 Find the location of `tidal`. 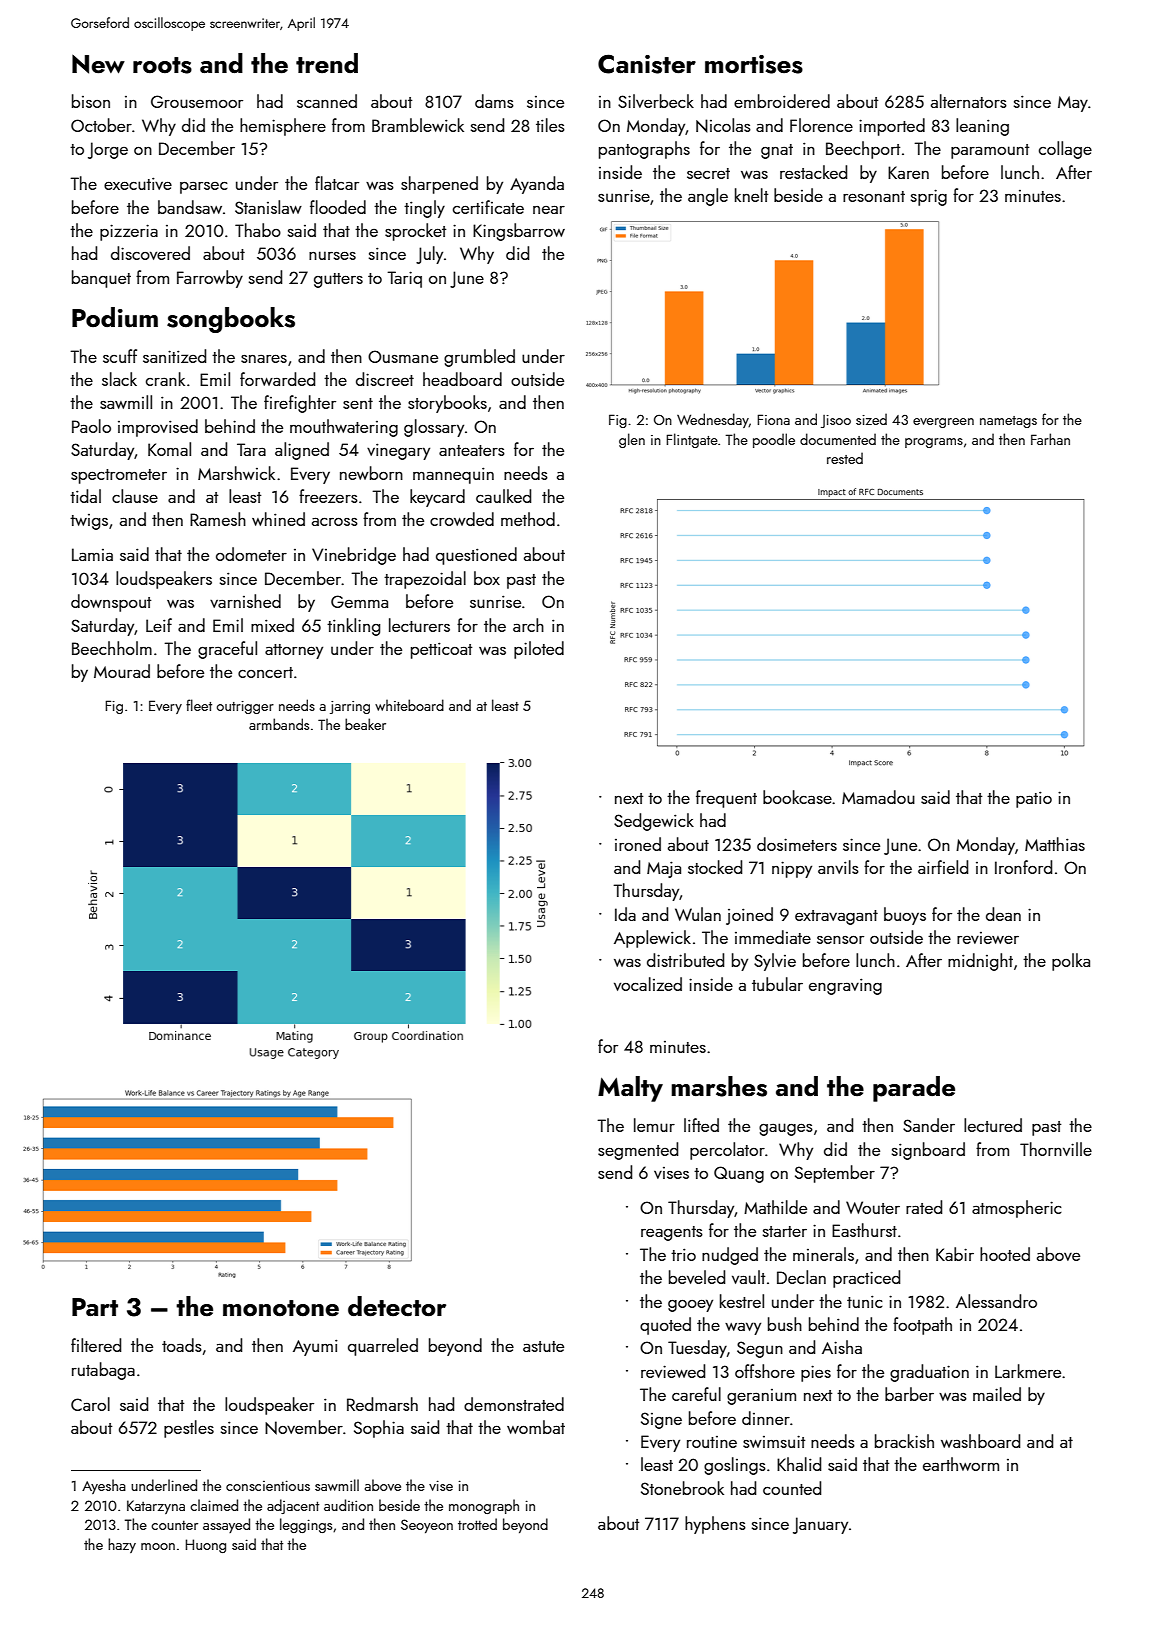

tidal is located at coordinates (85, 496).
